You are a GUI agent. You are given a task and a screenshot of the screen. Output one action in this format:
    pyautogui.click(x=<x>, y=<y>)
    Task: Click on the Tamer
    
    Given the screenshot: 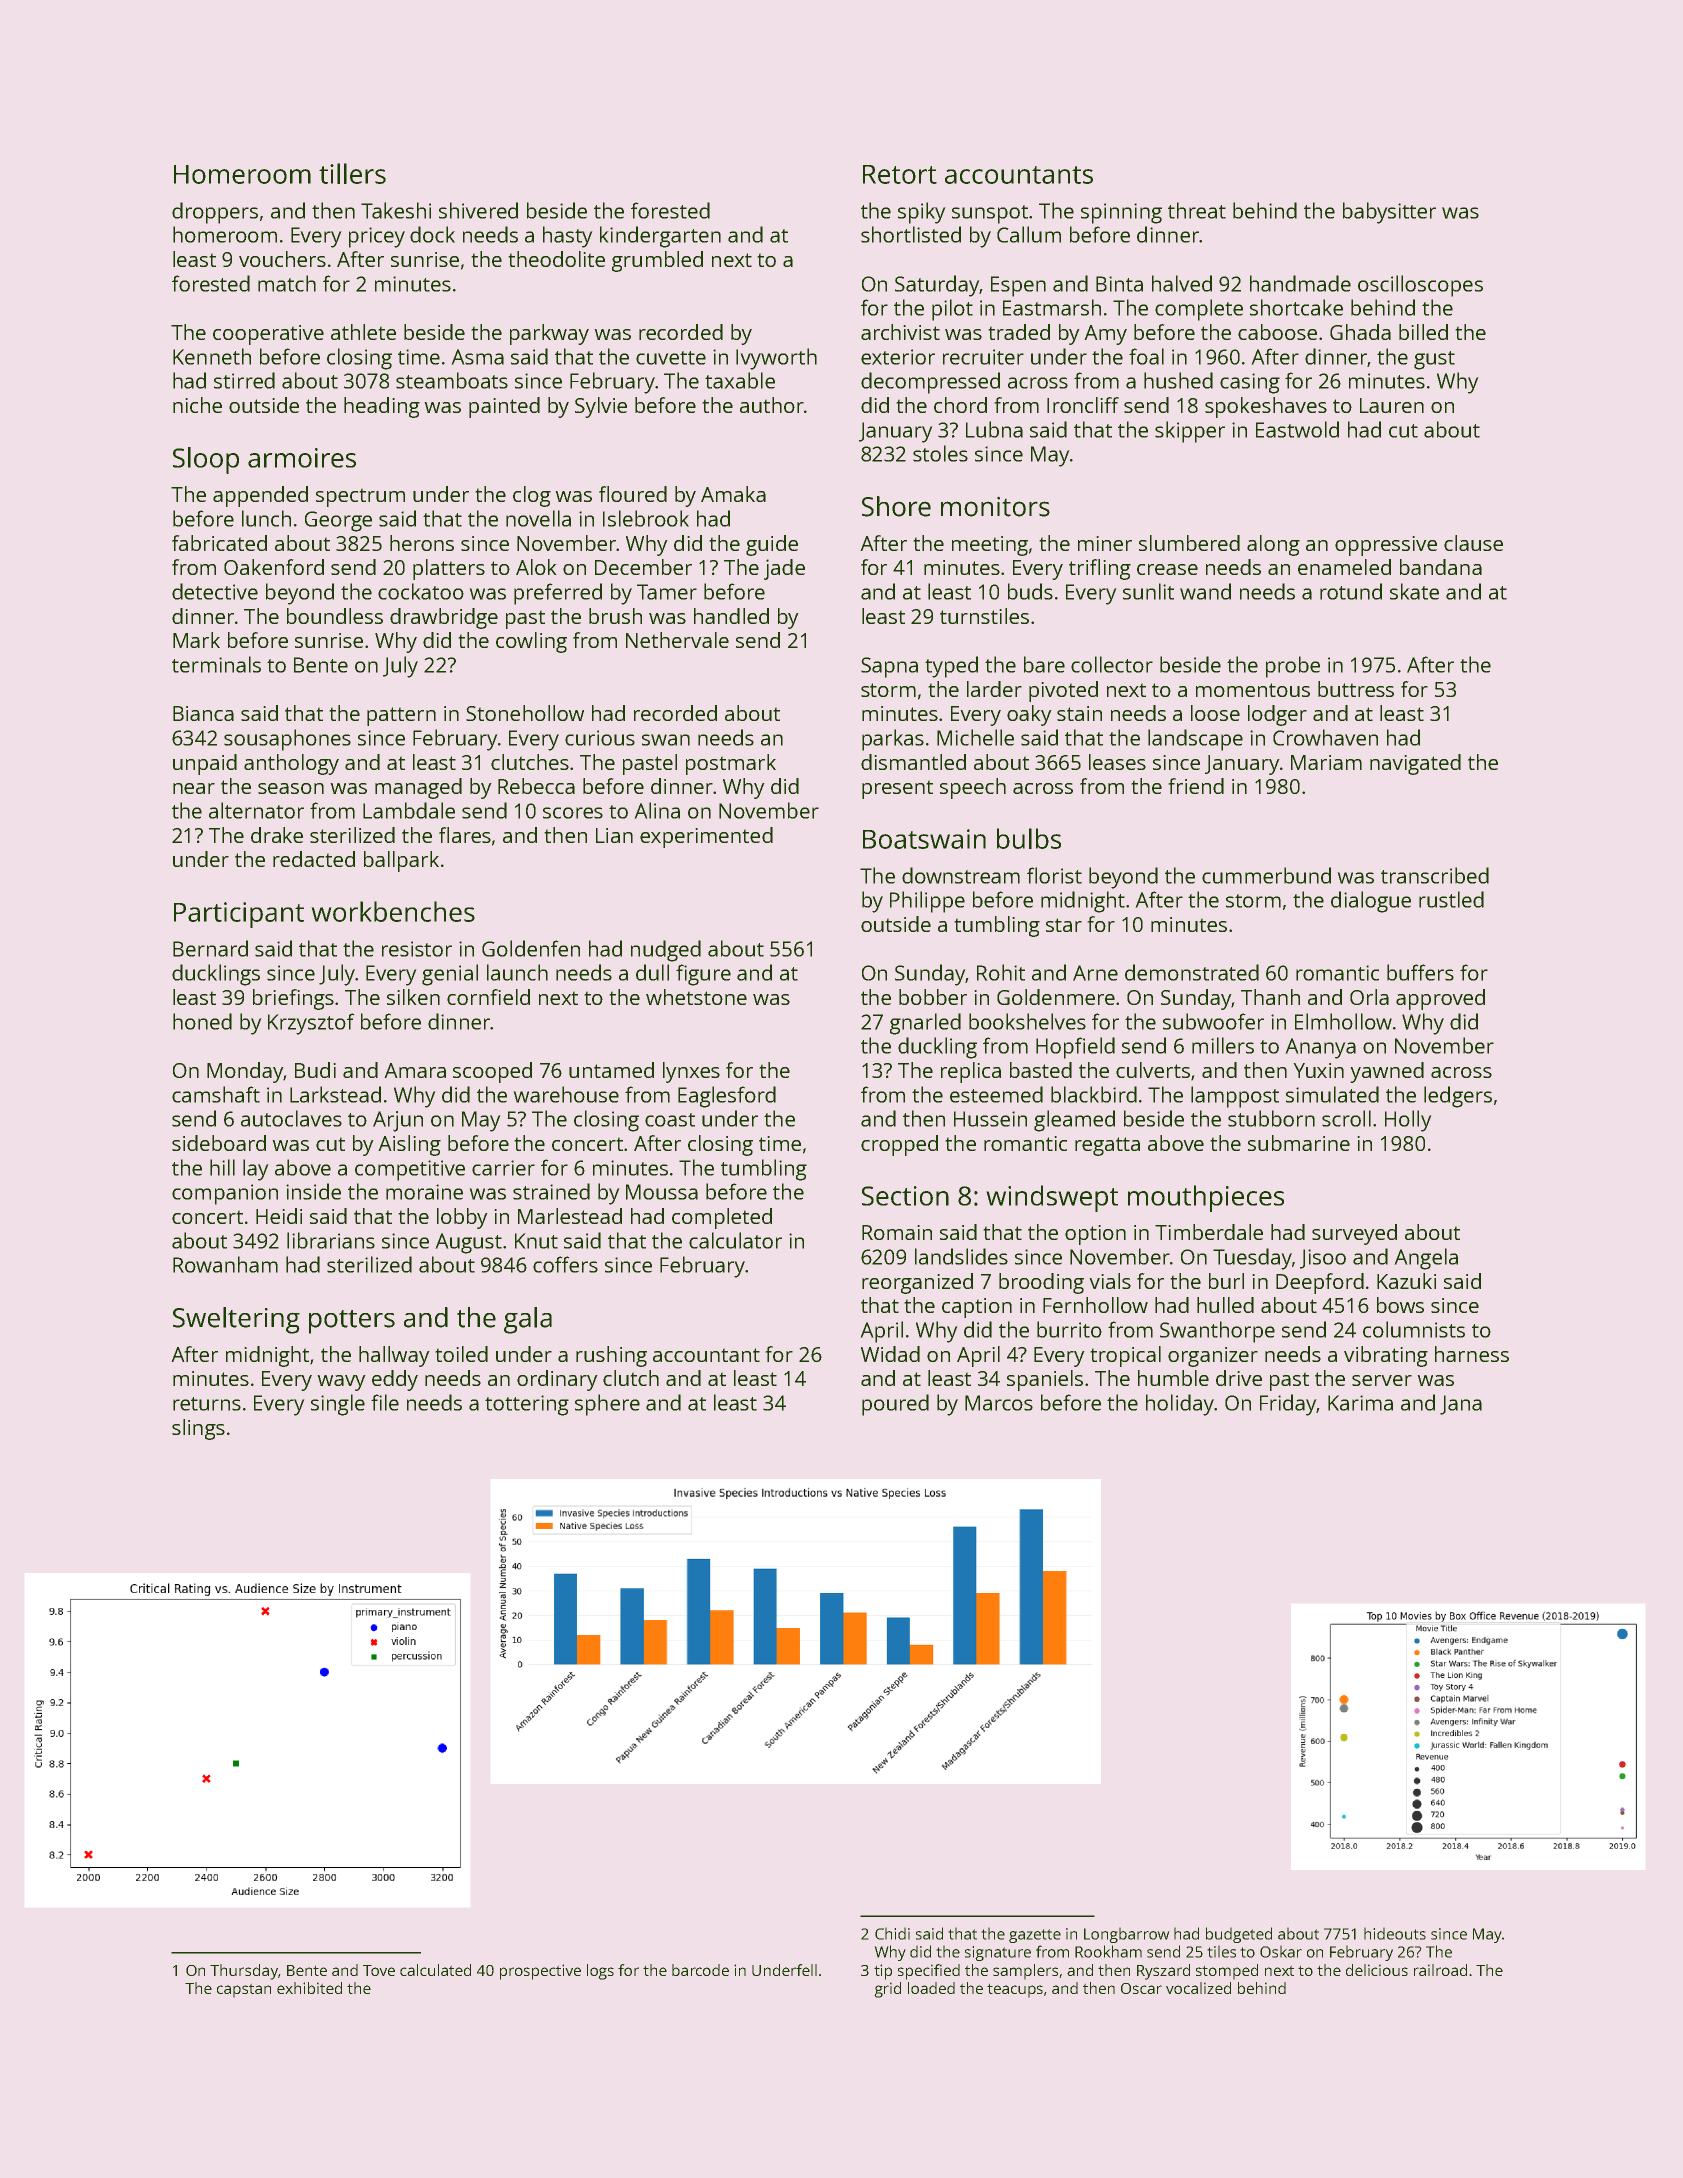 What is the action you would take?
    pyautogui.click(x=667, y=592)
